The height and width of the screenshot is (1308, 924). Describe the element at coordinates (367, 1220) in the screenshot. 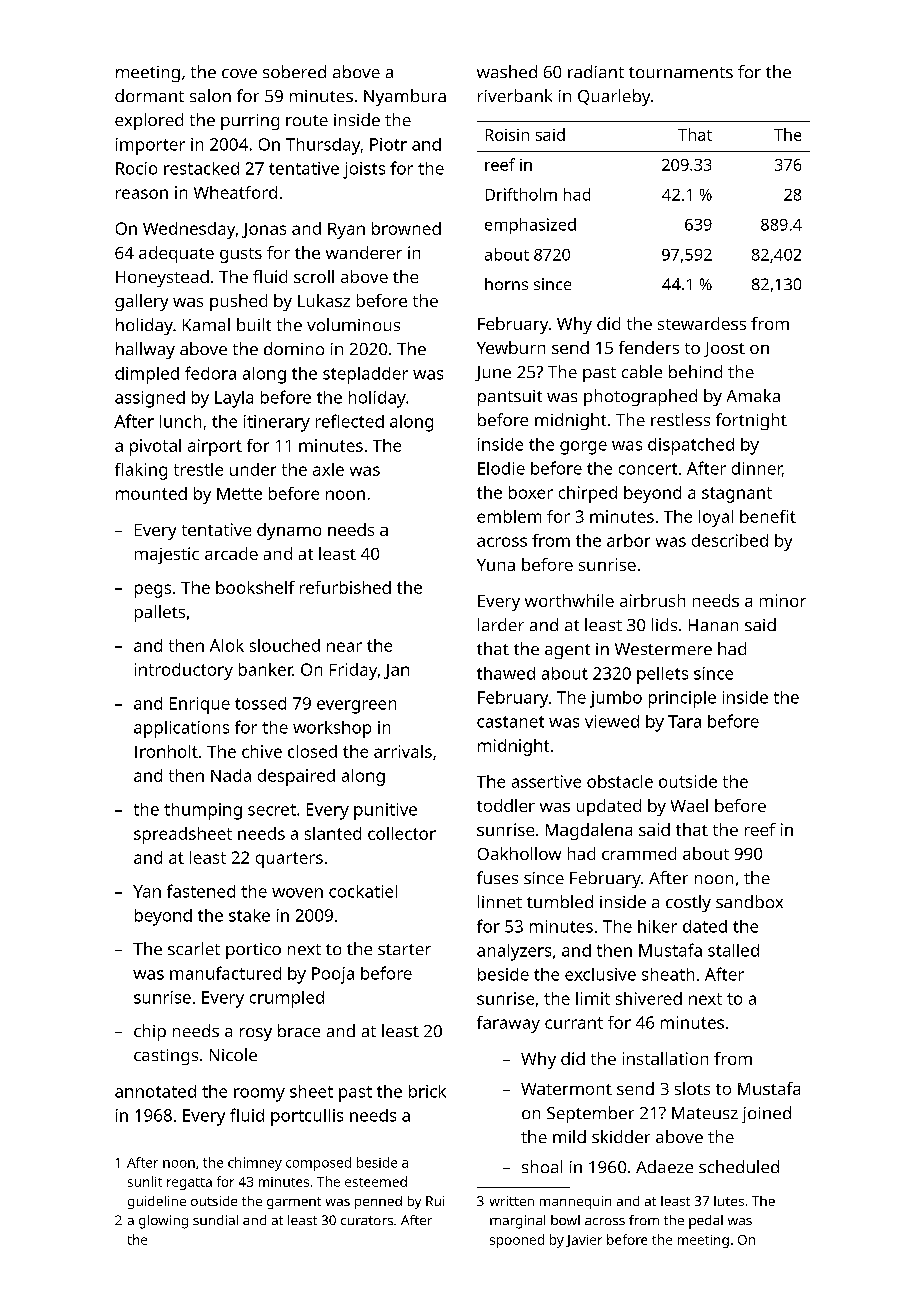

I see `curators` at that location.
